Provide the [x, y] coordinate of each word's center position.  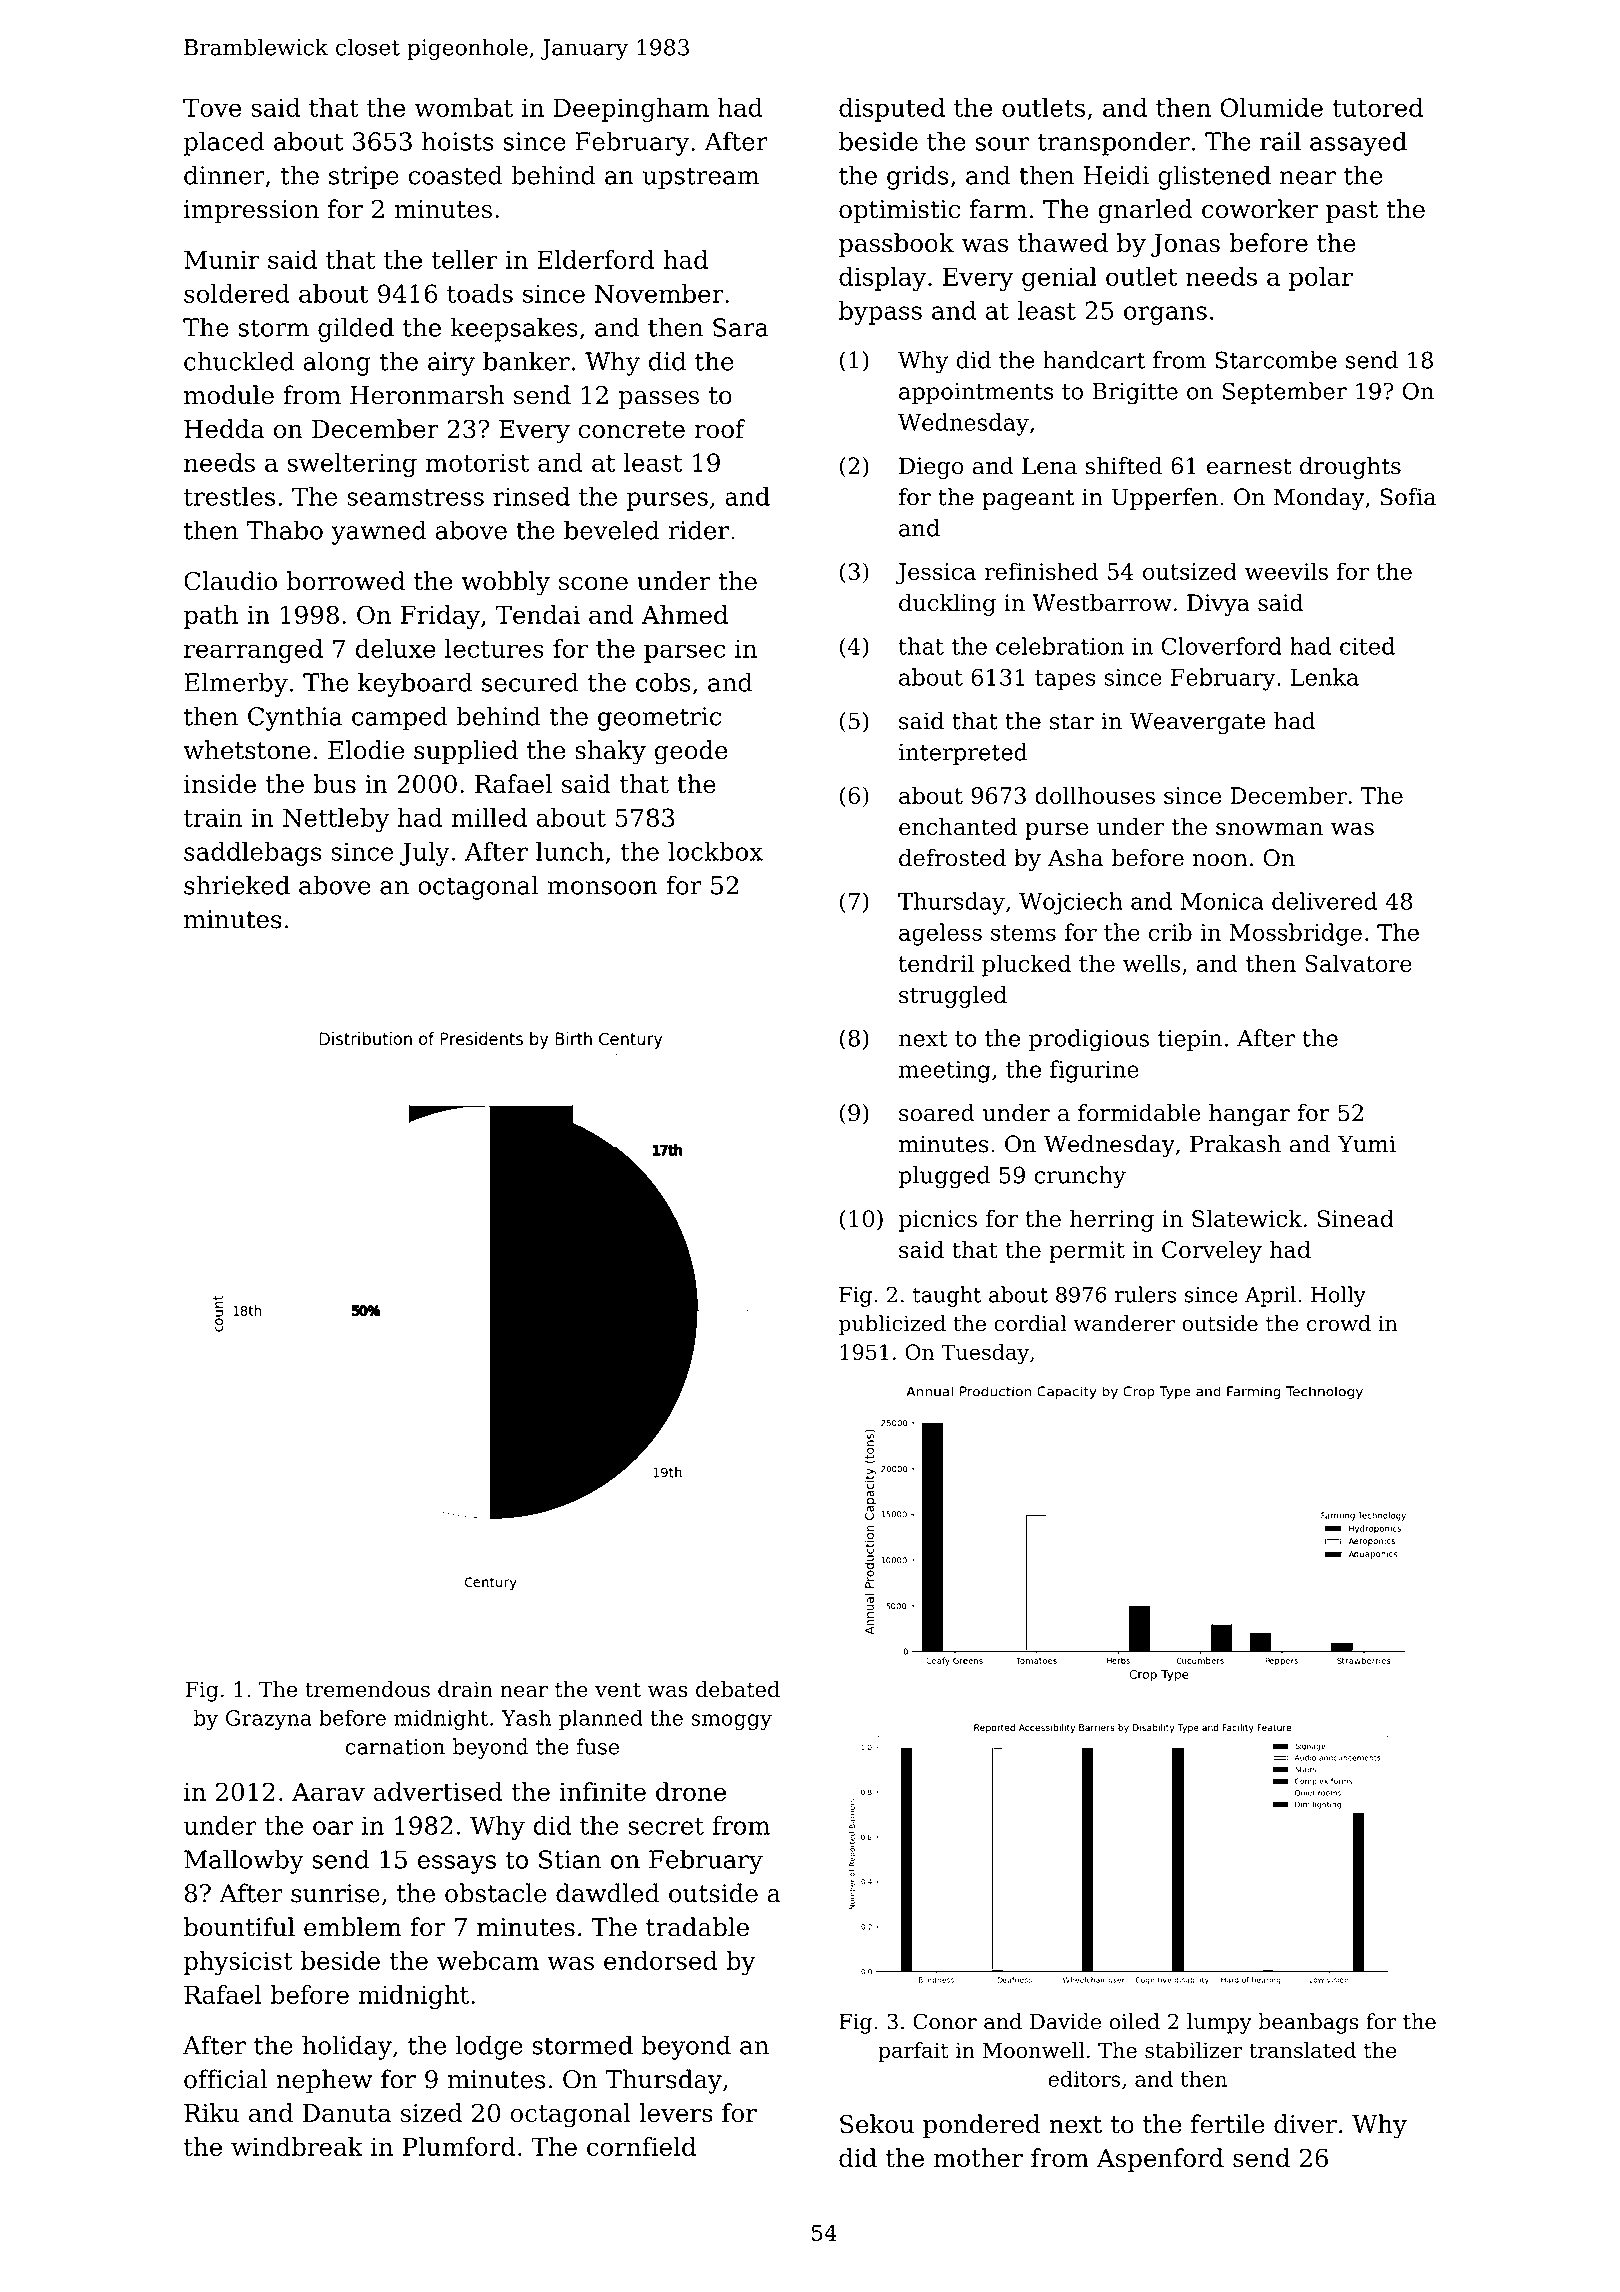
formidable [1139, 1113]
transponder [1113, 143]
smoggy [731, 1722]
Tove [212, 107]
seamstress [415, 497]
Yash [526, 1717]
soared [937, 1113]
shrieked [237, 885]
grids [917, 177]
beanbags [1308, 2023]
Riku [211, 2112]
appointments [976, 393]
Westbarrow [1102, 602]
